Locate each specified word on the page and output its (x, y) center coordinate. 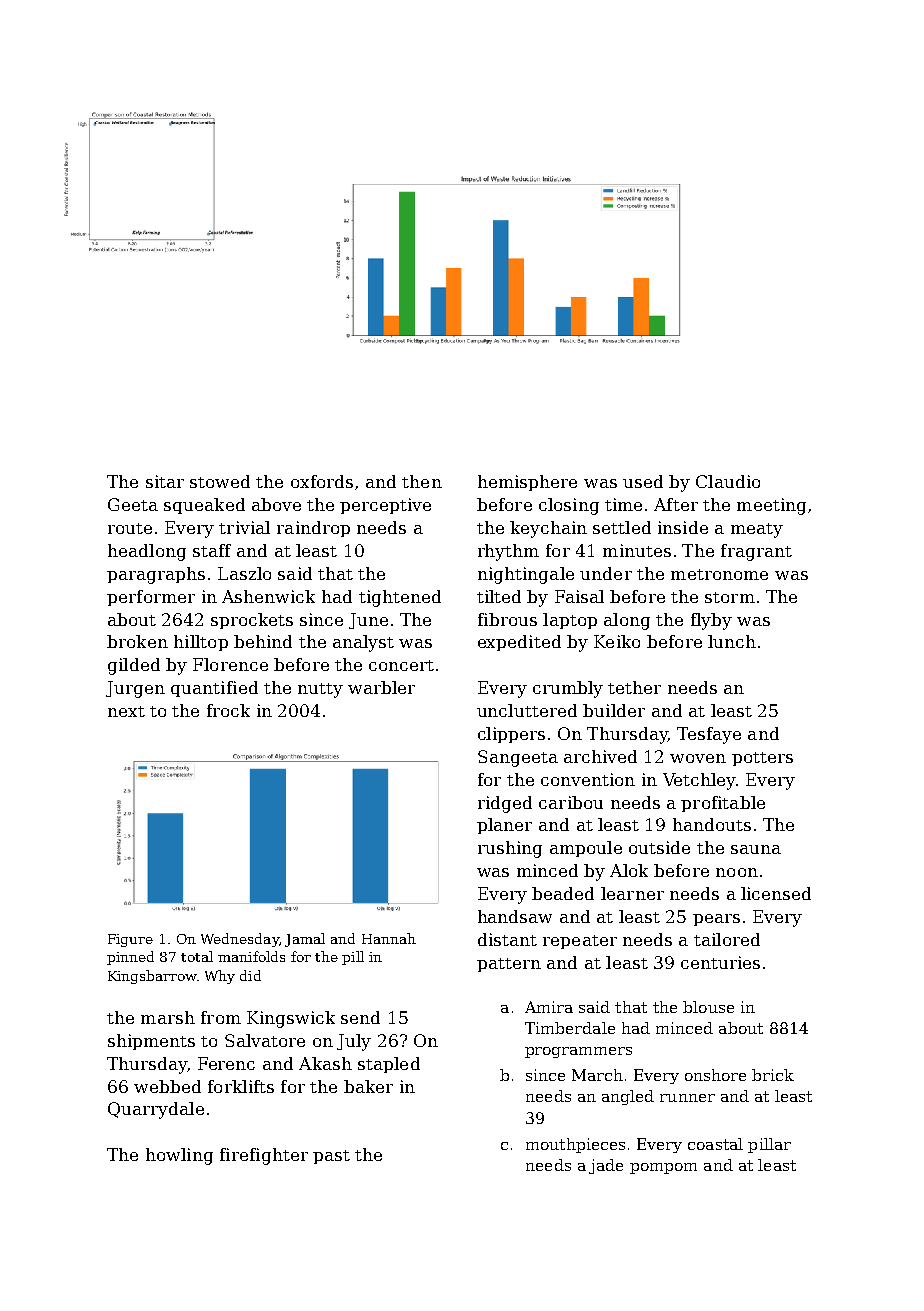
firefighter (264, 1156)
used (643, 481)
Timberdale (570, 1028)
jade (606, 1166)
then (422, 481)
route (130, 528)
